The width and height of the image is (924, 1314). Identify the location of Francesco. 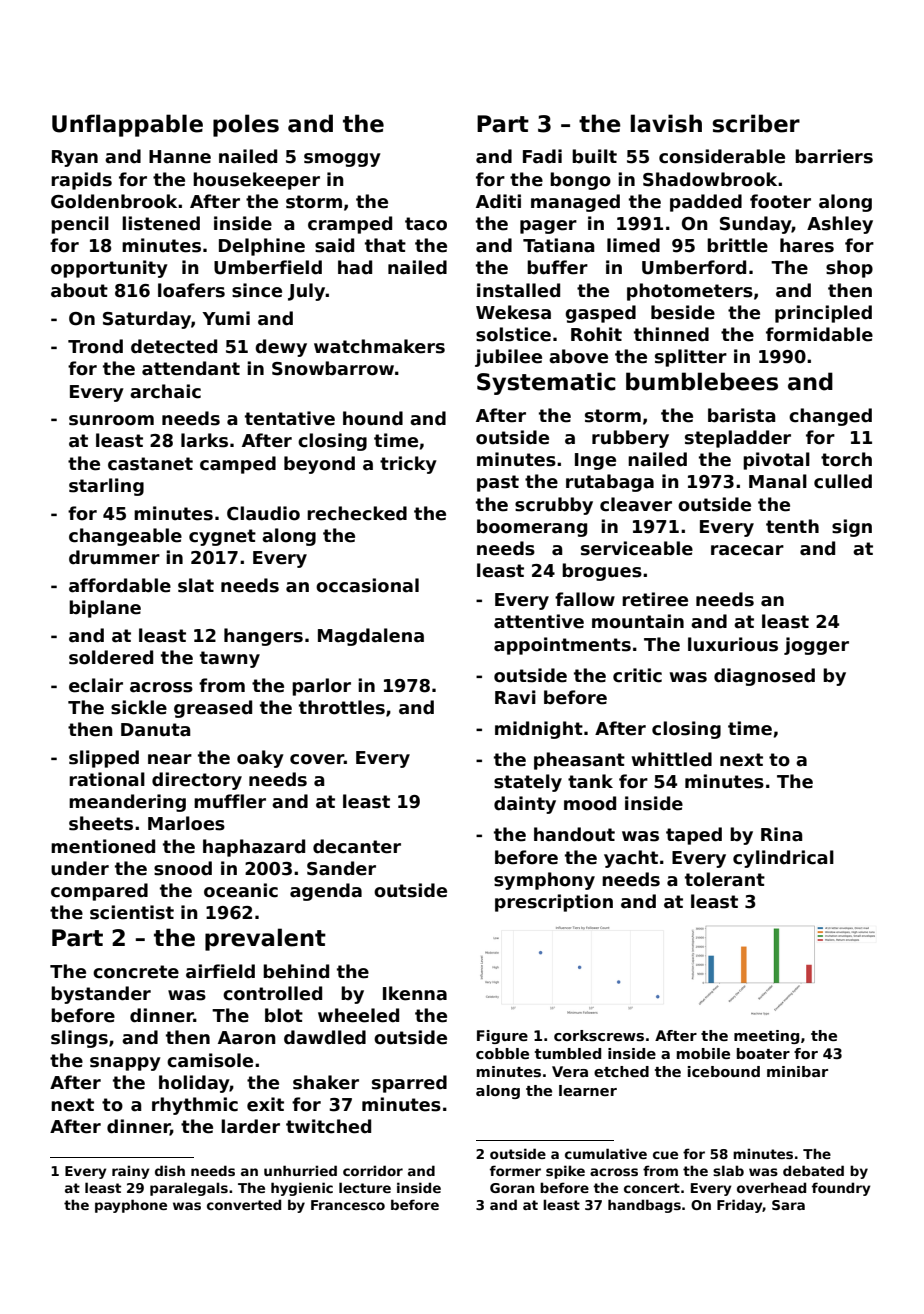
(348, 1205).
